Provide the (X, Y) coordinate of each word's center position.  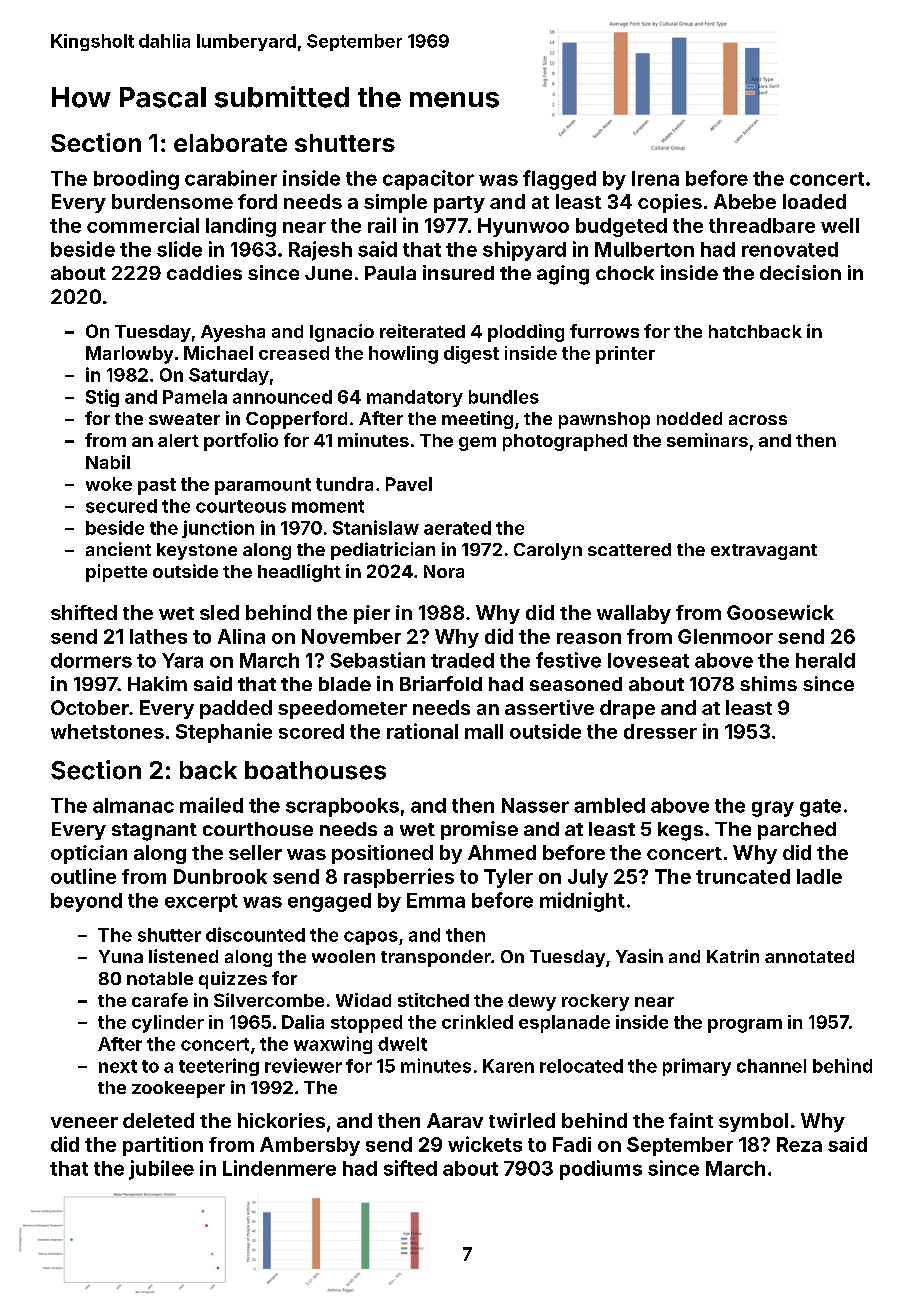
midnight (582, 902)
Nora (444, 571)
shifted (84, 612)
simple (395, 203)
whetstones (107, 731)
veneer (84, 1122)
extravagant (764, 552)
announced (282, 397)
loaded (814, 201)
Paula (390, 273)
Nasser (535, 805)
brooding (136, 180)
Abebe (745, 201)
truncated (743, 876)
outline (83, 876)
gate (820, 808)
